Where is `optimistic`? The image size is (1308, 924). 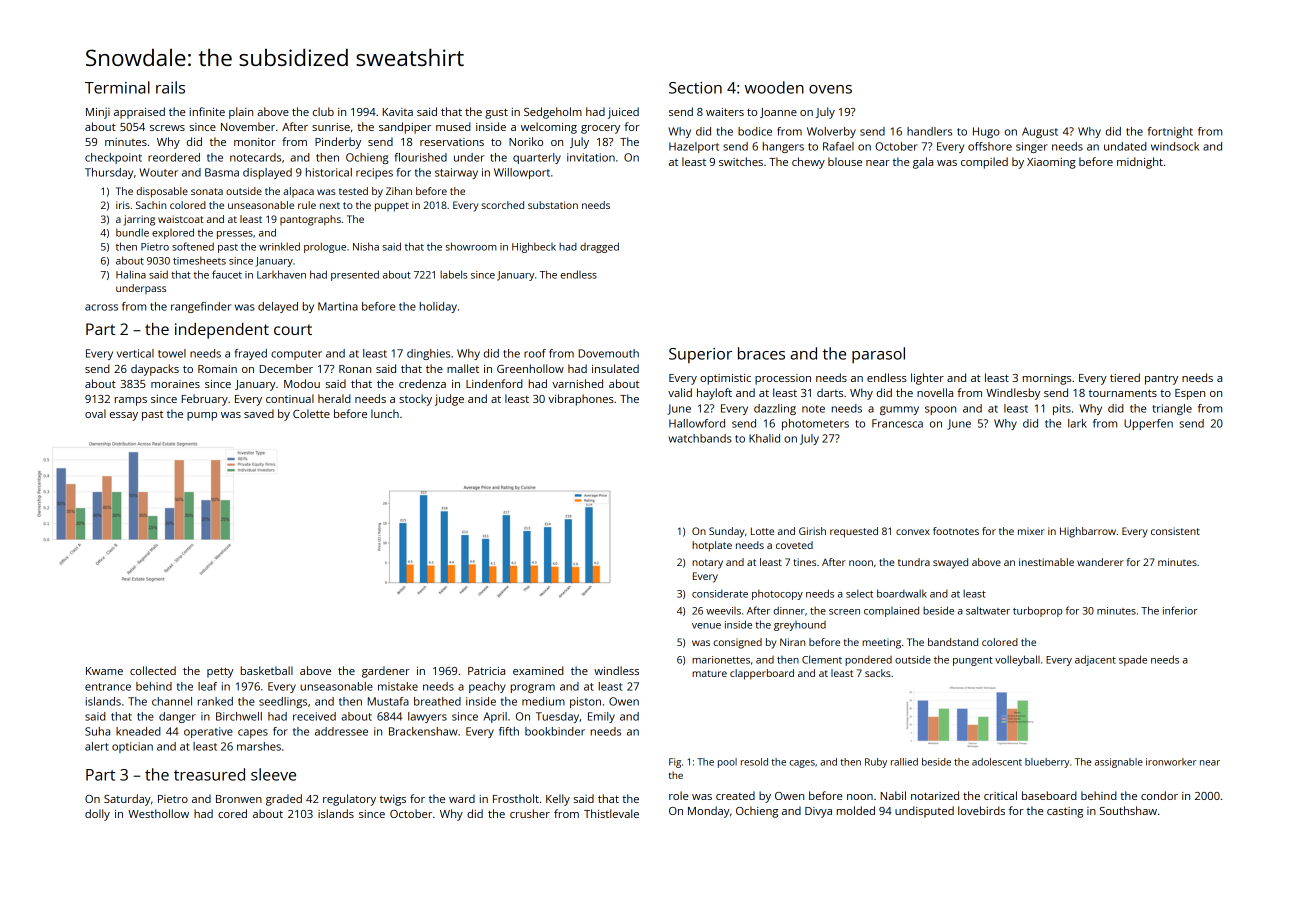
optimistic is located at coordinates (725, 379).
